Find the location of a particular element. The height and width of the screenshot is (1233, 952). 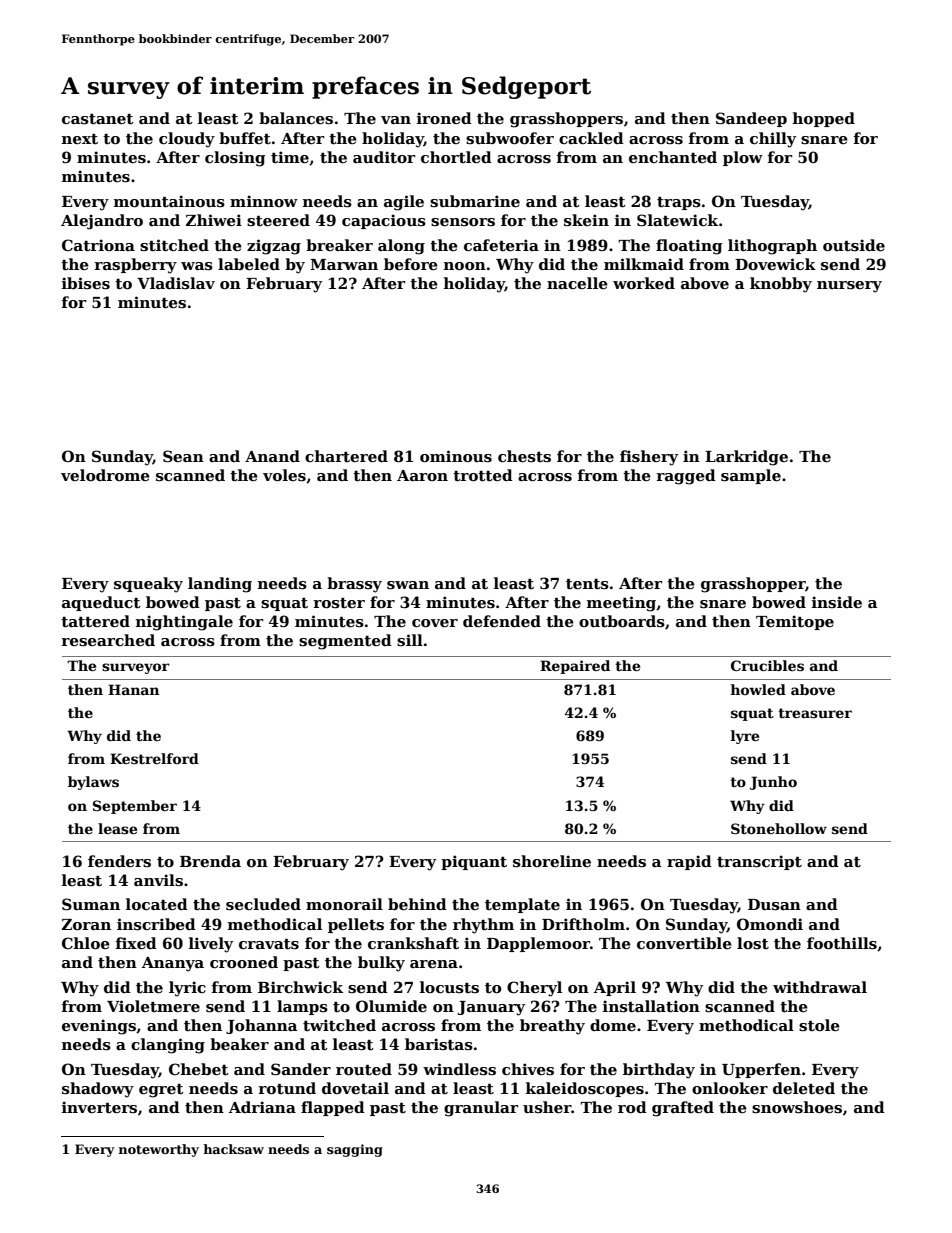

hopped is located at coordinates (824, 119).
